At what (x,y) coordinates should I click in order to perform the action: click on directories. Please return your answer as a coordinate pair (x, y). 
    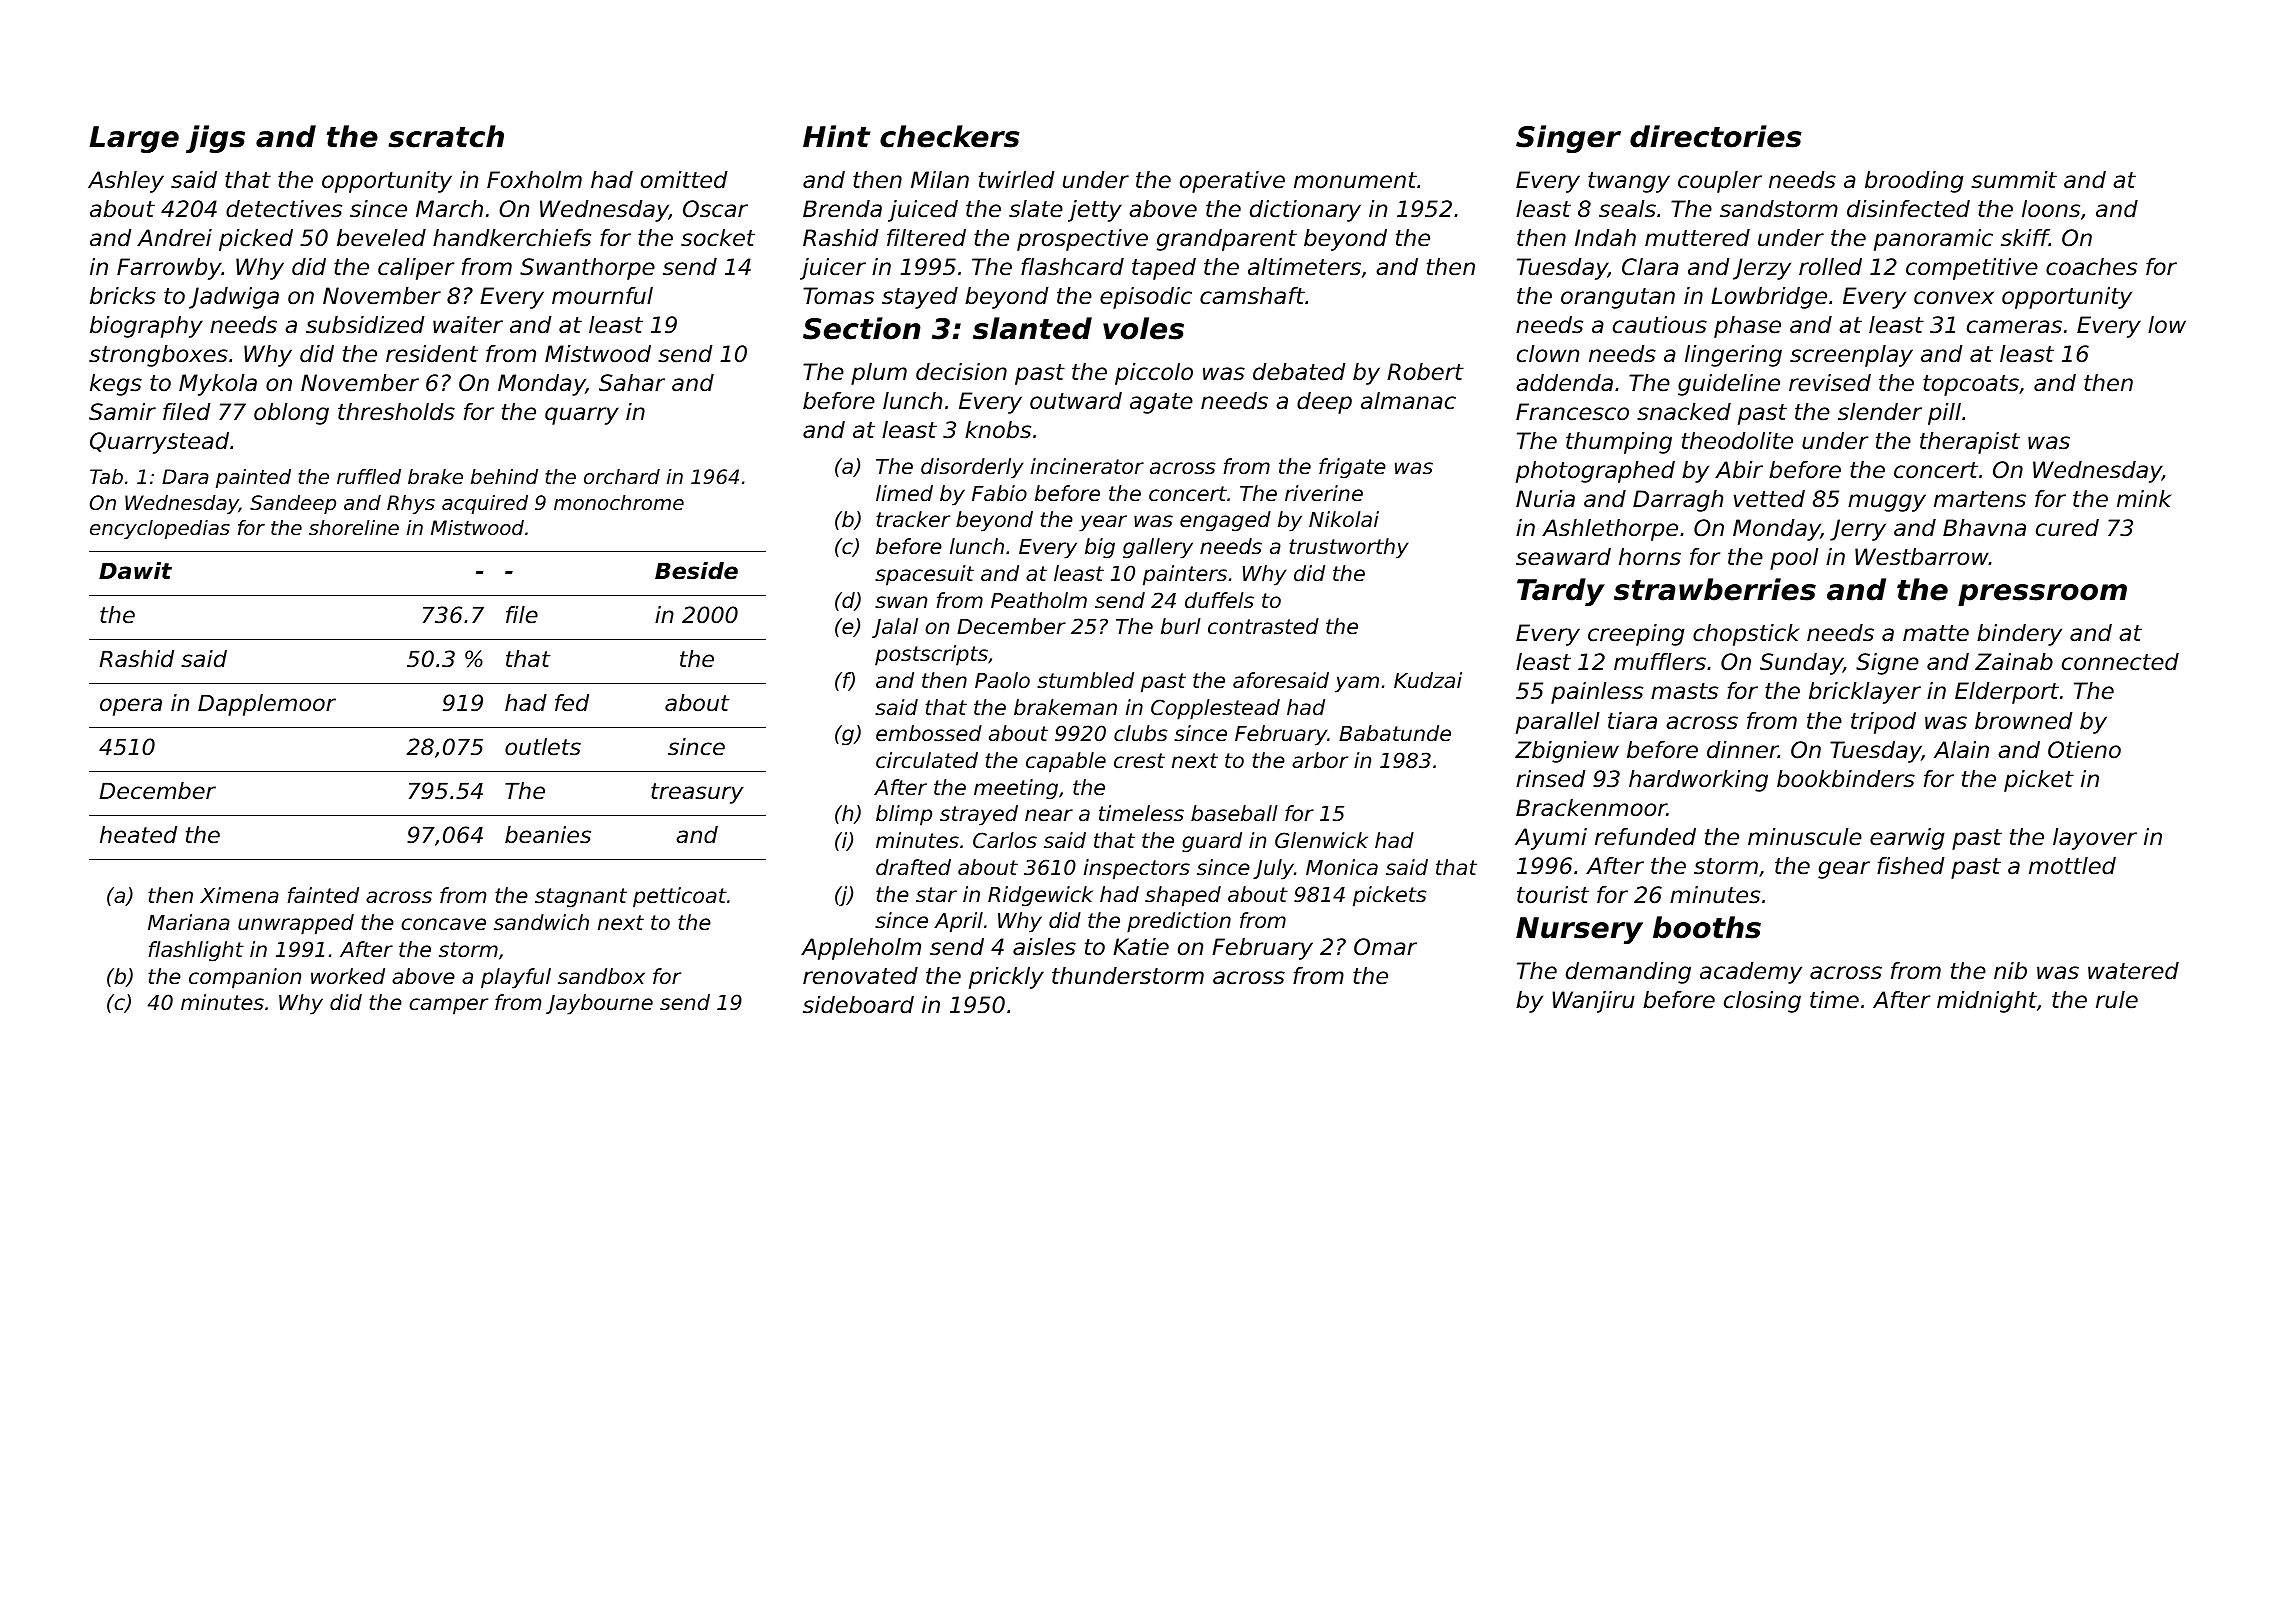
    Looking at the image, I should click on (1716, 136).
